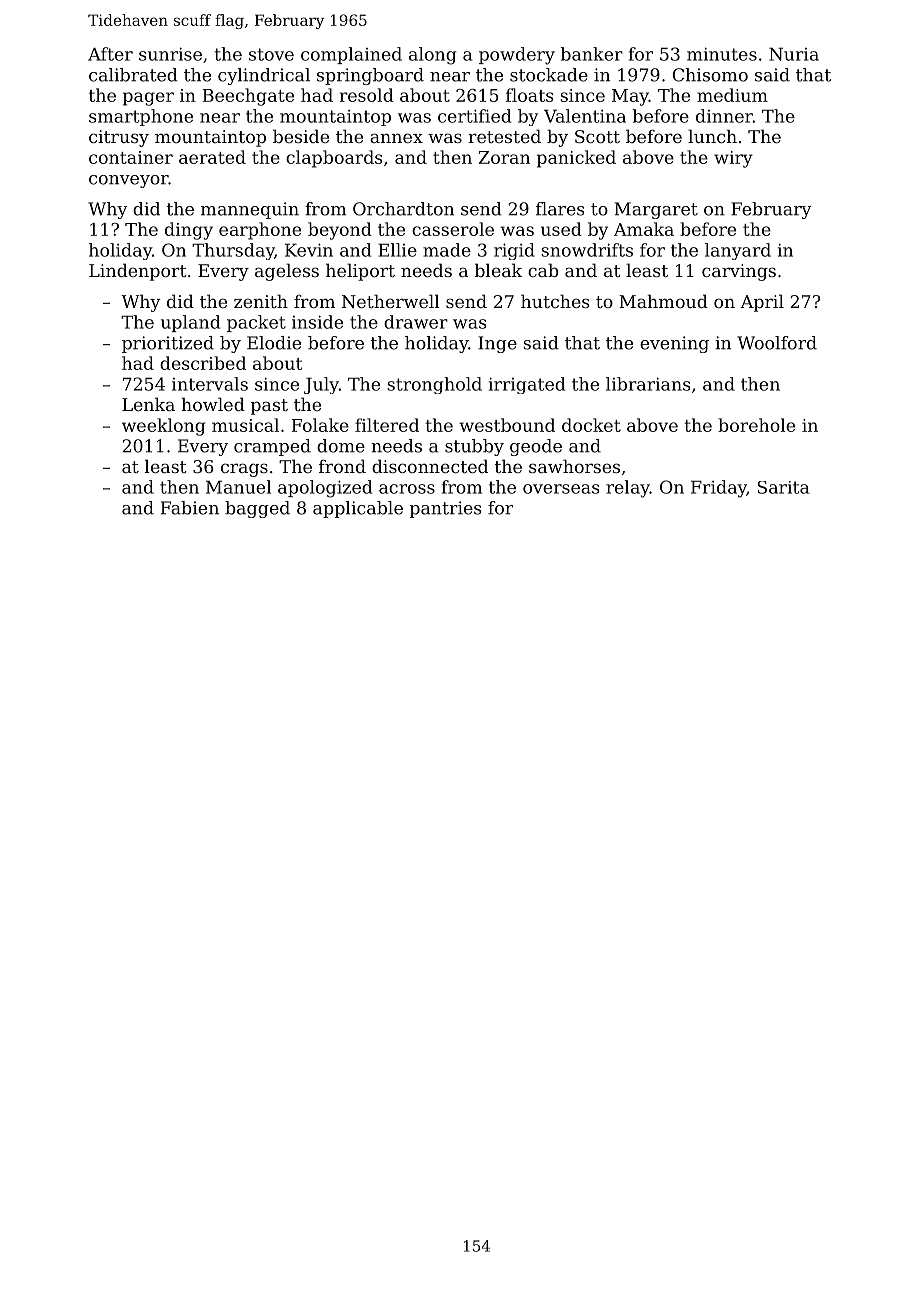  What do you see at coordinates (447, 250) in the screenshot?
I see `made` at bounding box center [447, 250].
